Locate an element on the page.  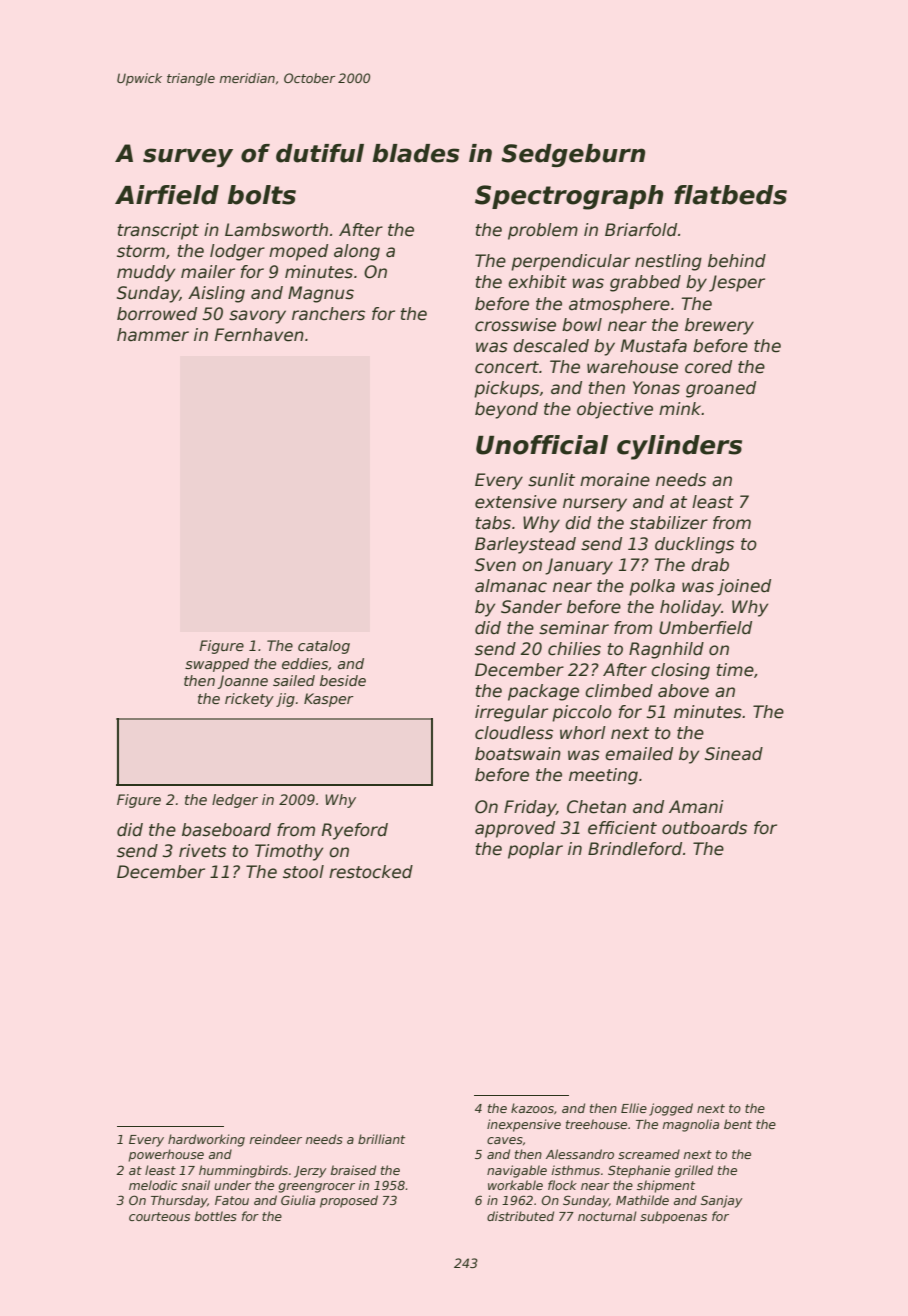
ledger is located at coordinates (235, 801).
